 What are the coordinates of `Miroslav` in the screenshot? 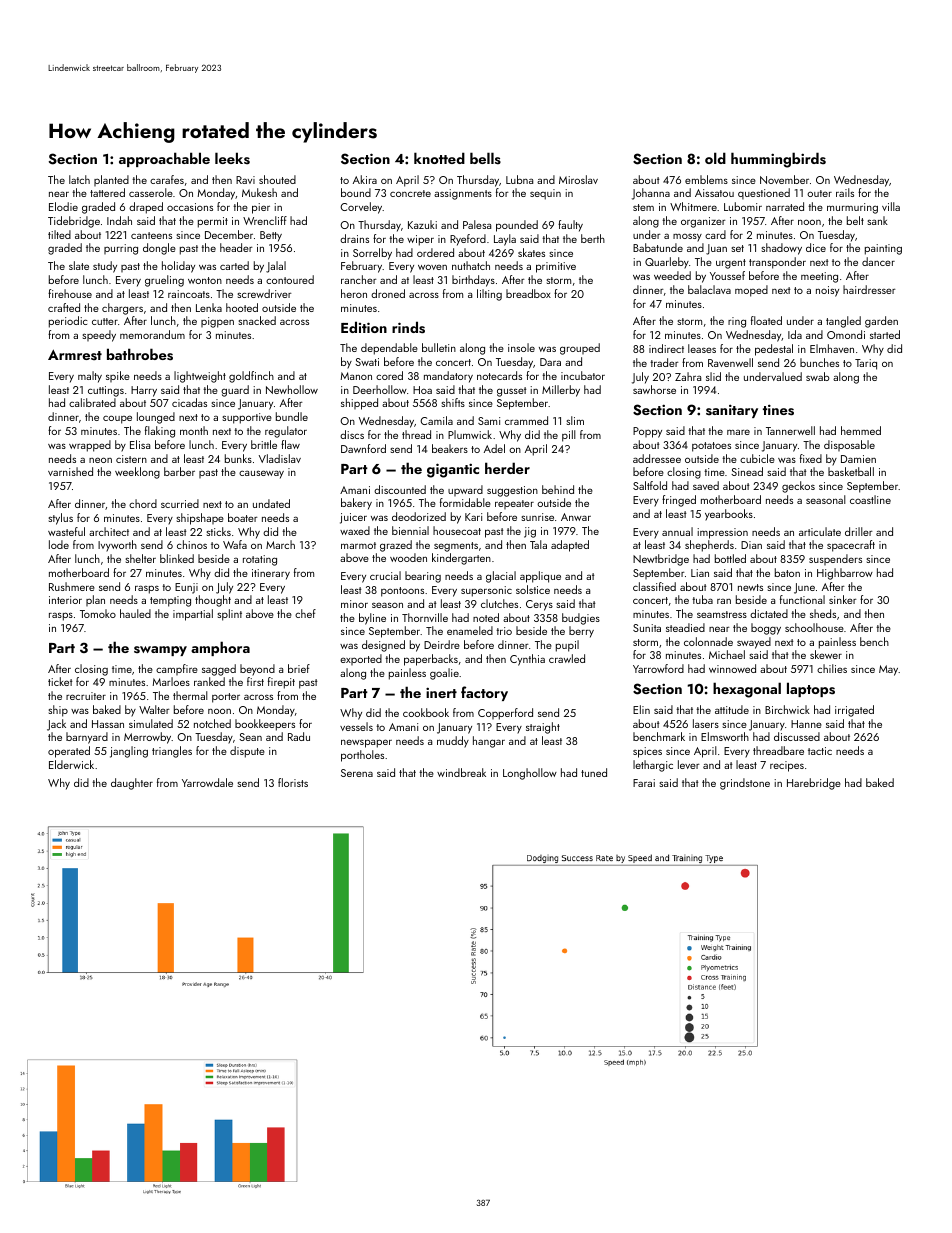 It's located at (578, 179).
